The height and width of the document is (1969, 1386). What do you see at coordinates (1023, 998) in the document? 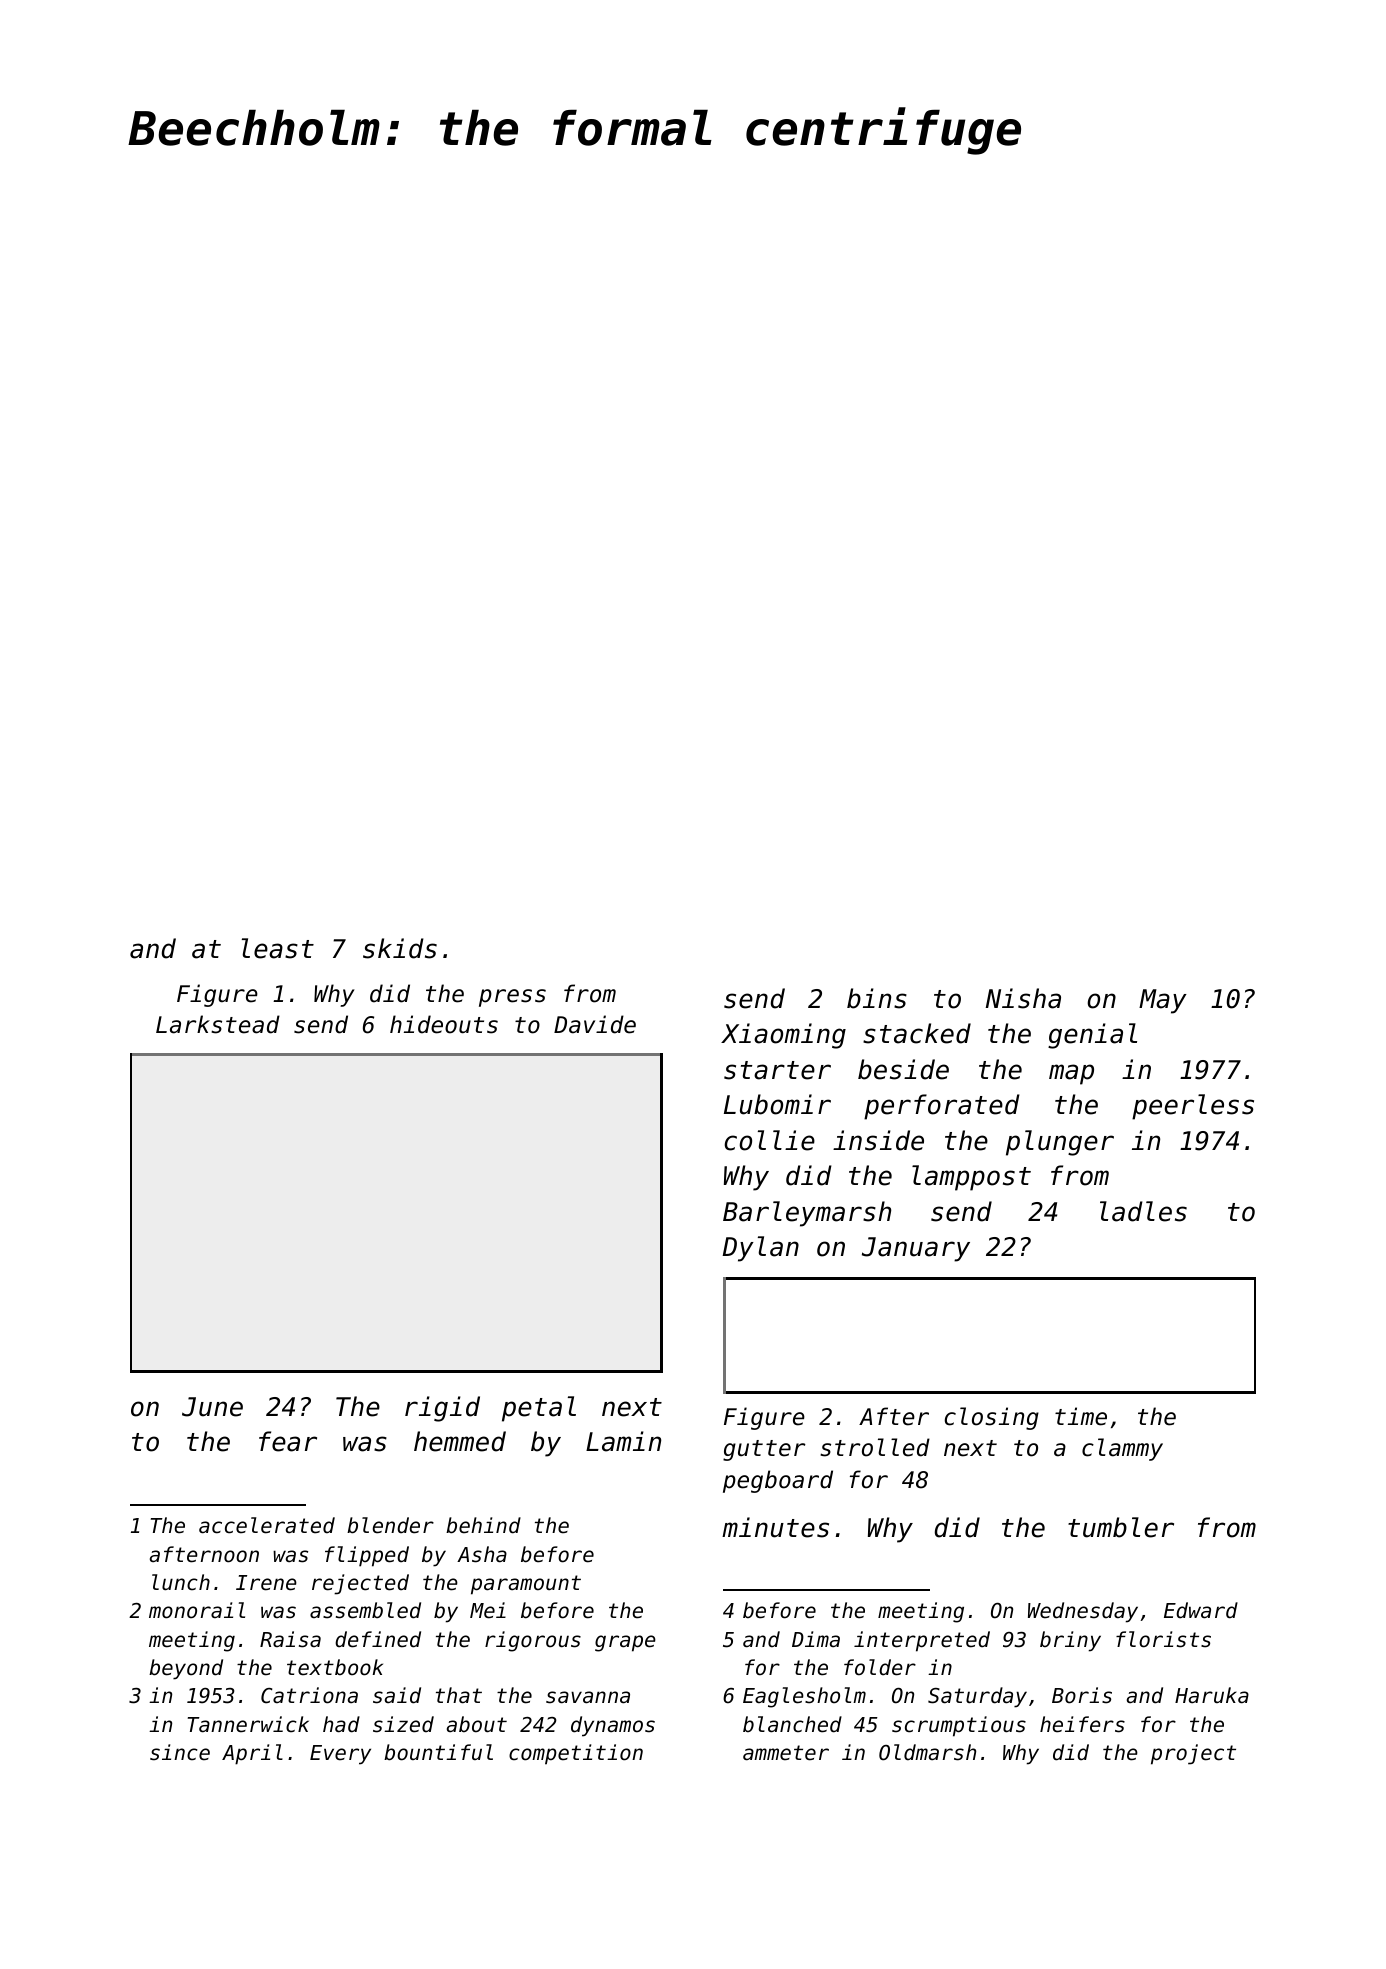
I see `Nisha` at bounding box center [1023, 998].
